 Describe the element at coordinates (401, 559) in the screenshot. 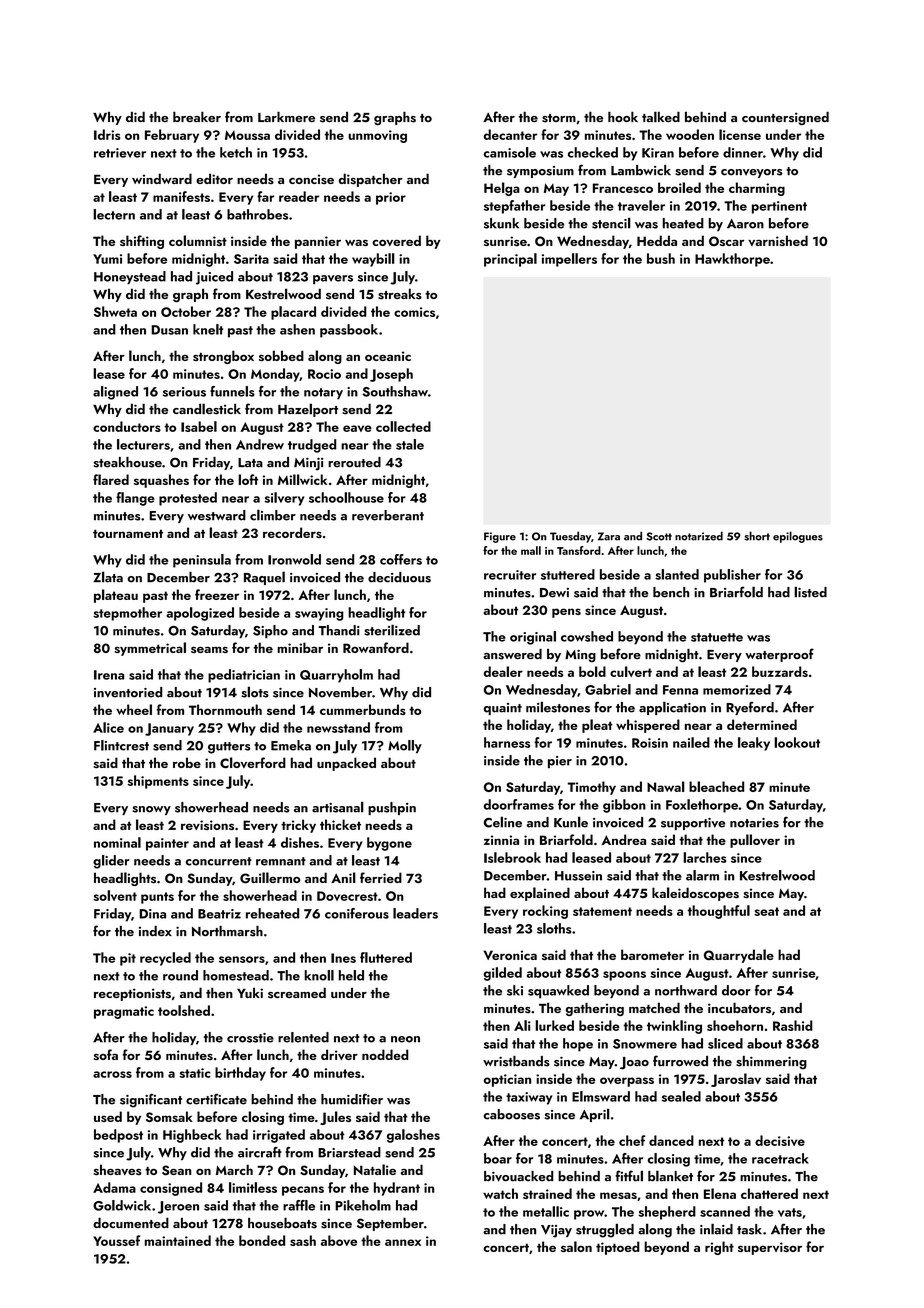

I see `coffers` at that location.
